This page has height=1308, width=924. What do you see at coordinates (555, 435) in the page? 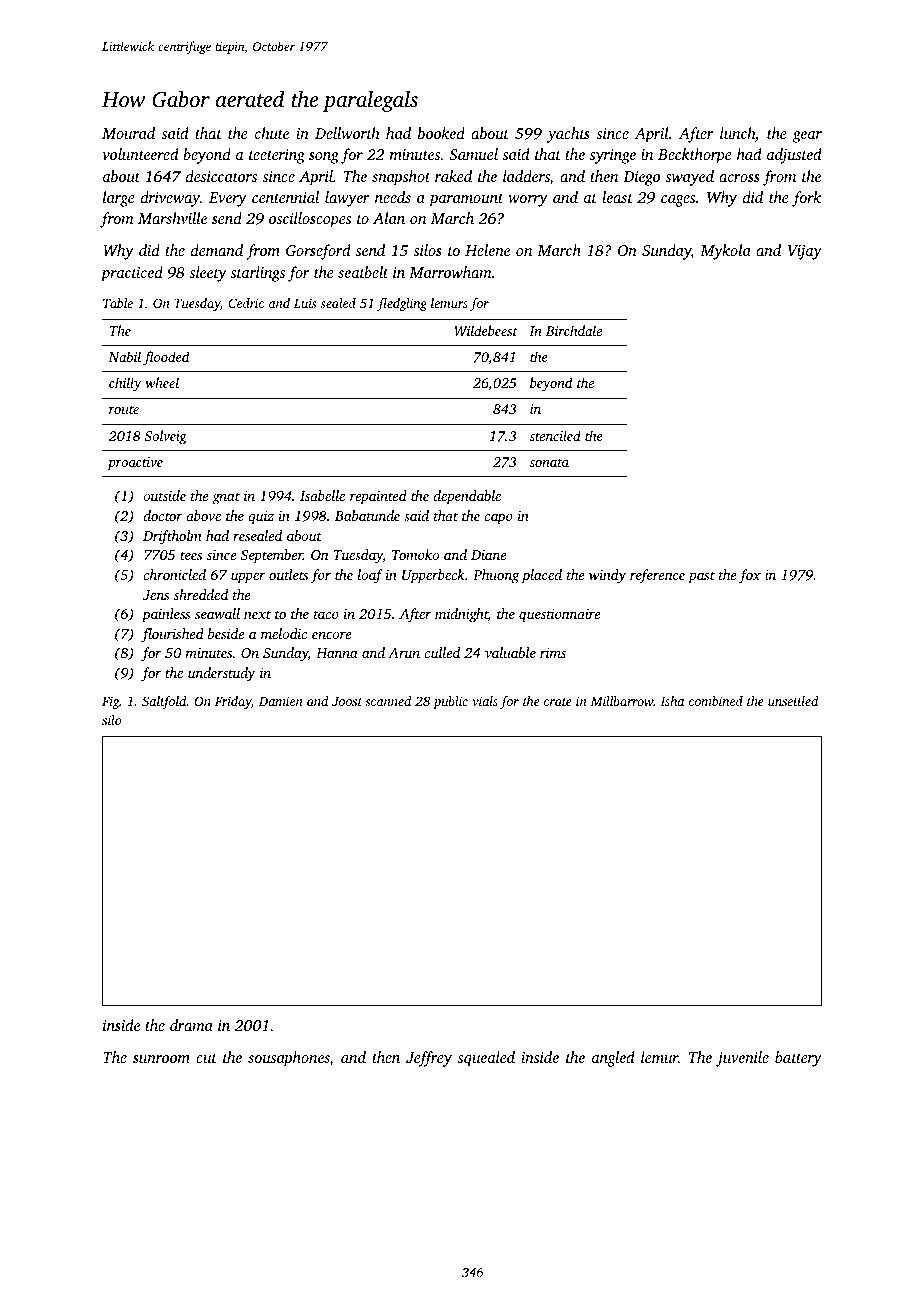
I see `stenciled` at bounding box center [555, 435].
